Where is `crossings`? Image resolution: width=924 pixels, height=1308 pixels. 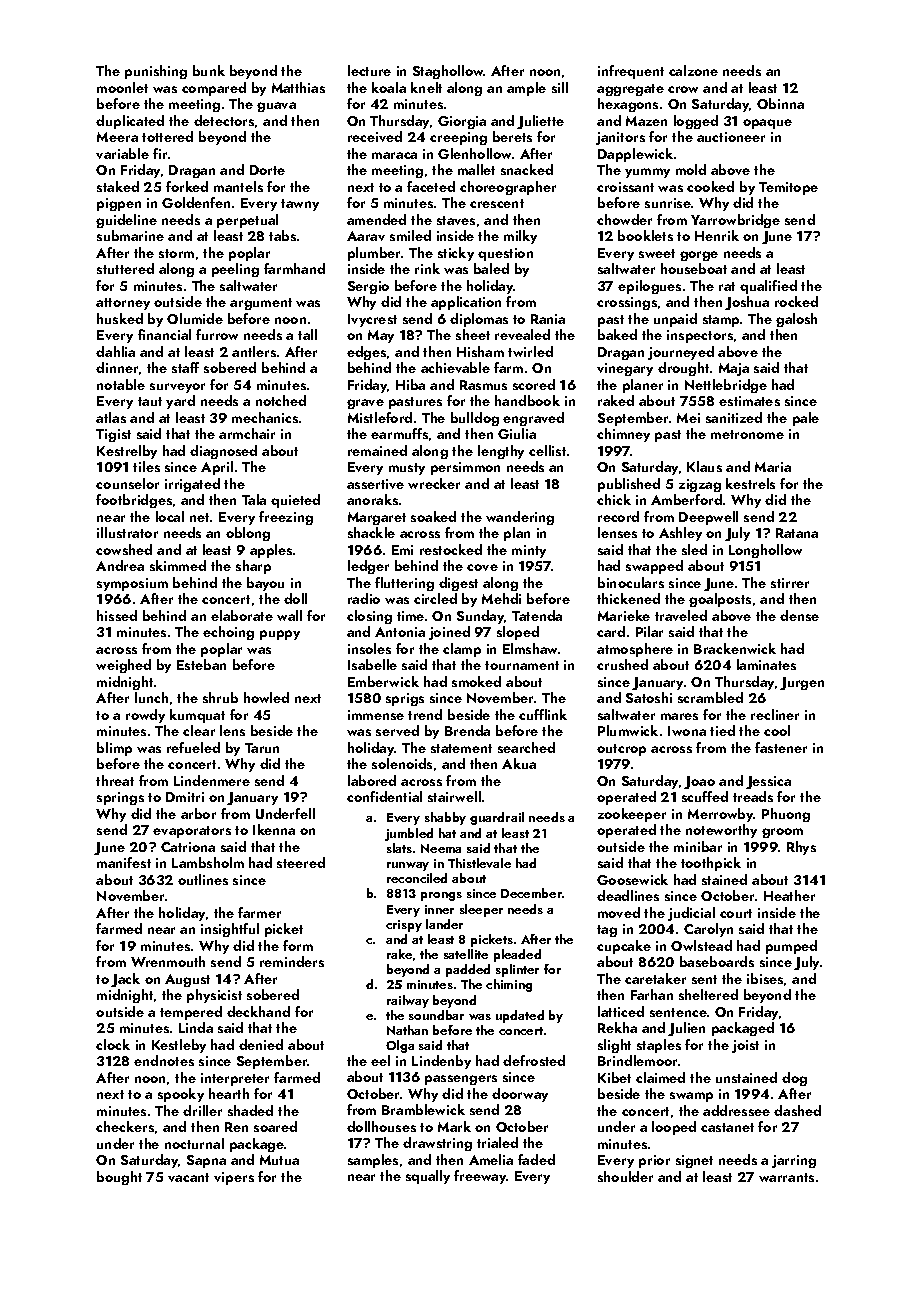 crossings is located at coordinates (627, 303).
